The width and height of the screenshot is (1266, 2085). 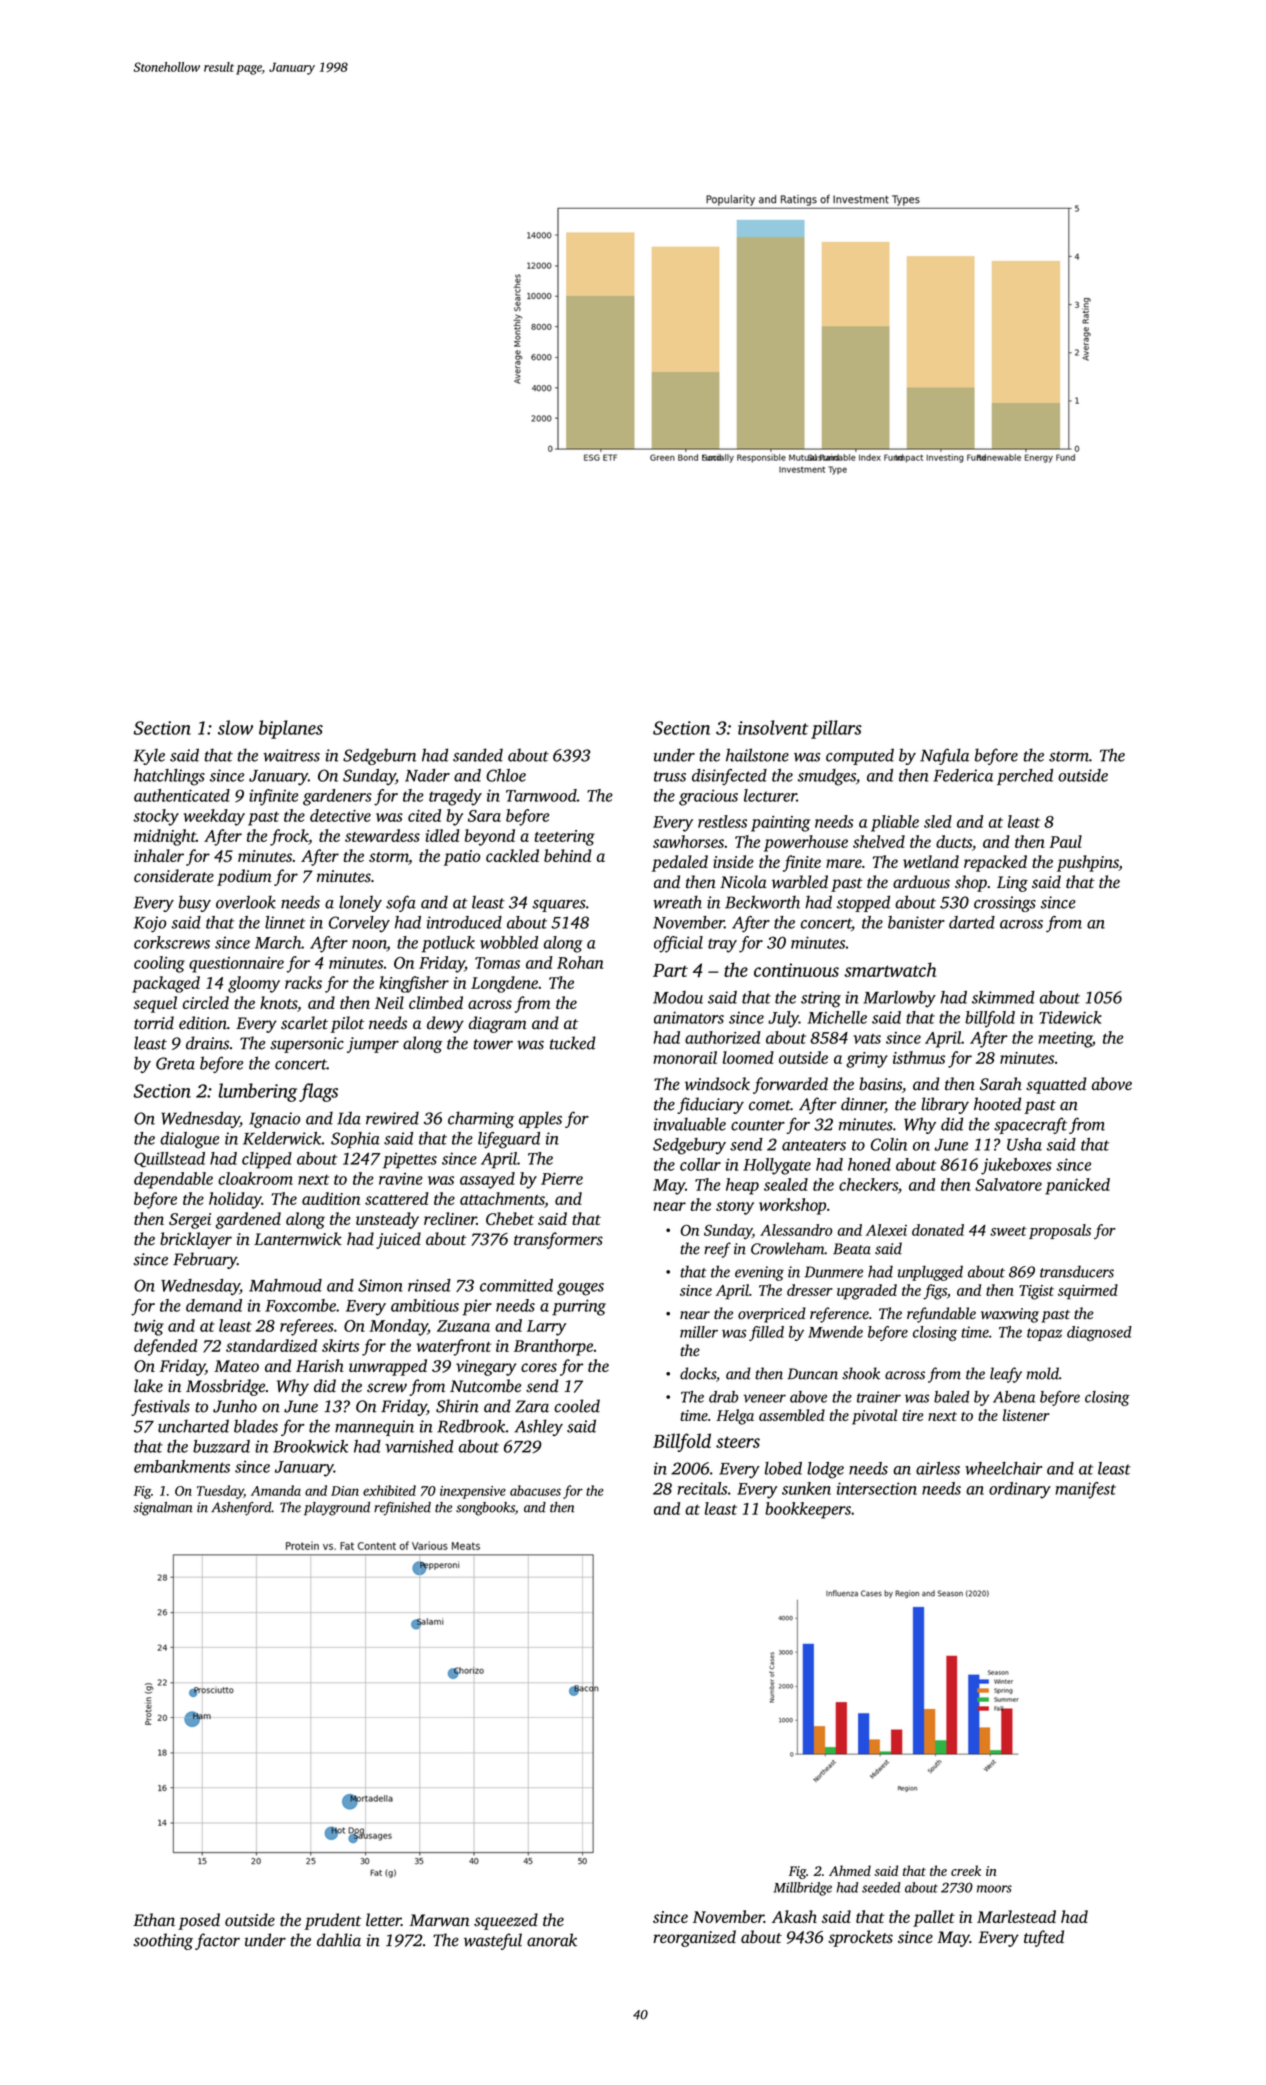 What do you see at coordinates (994, 1889) in the screenshot?
I see `moors` at bounding box center [994, 1889].
